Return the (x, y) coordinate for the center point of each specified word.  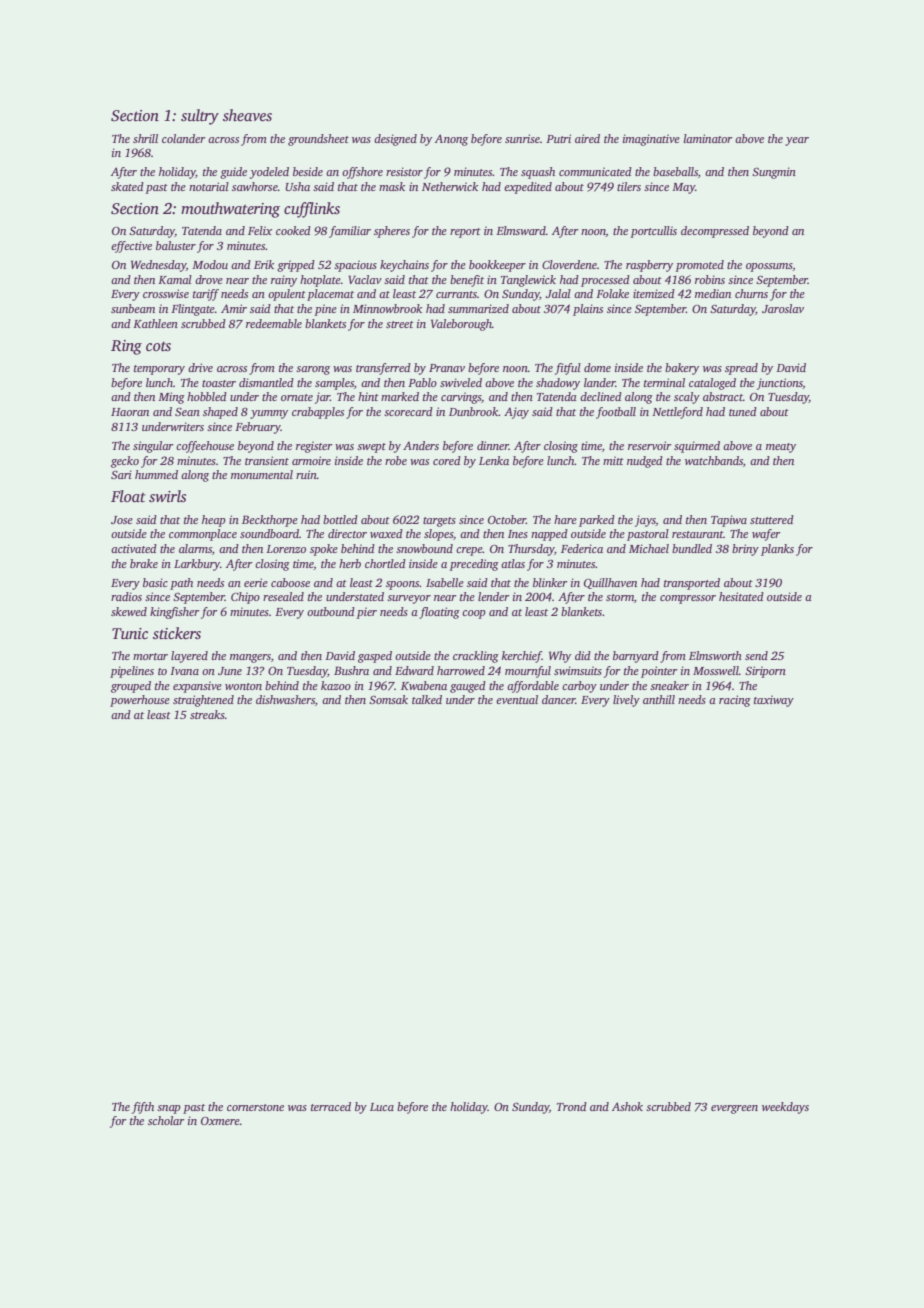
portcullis (653, 232)
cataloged (712, 384)
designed (395, 140)
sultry (200, 117)
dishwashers (285, 699)
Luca (382, 1107)
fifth (143, 1108)
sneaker (669, 685)
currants (456, 294)
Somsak (388, 699)
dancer (559, 699)
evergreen (734, 1109)
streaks (207, 714)
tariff (206, 295)
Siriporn (765, 672)
